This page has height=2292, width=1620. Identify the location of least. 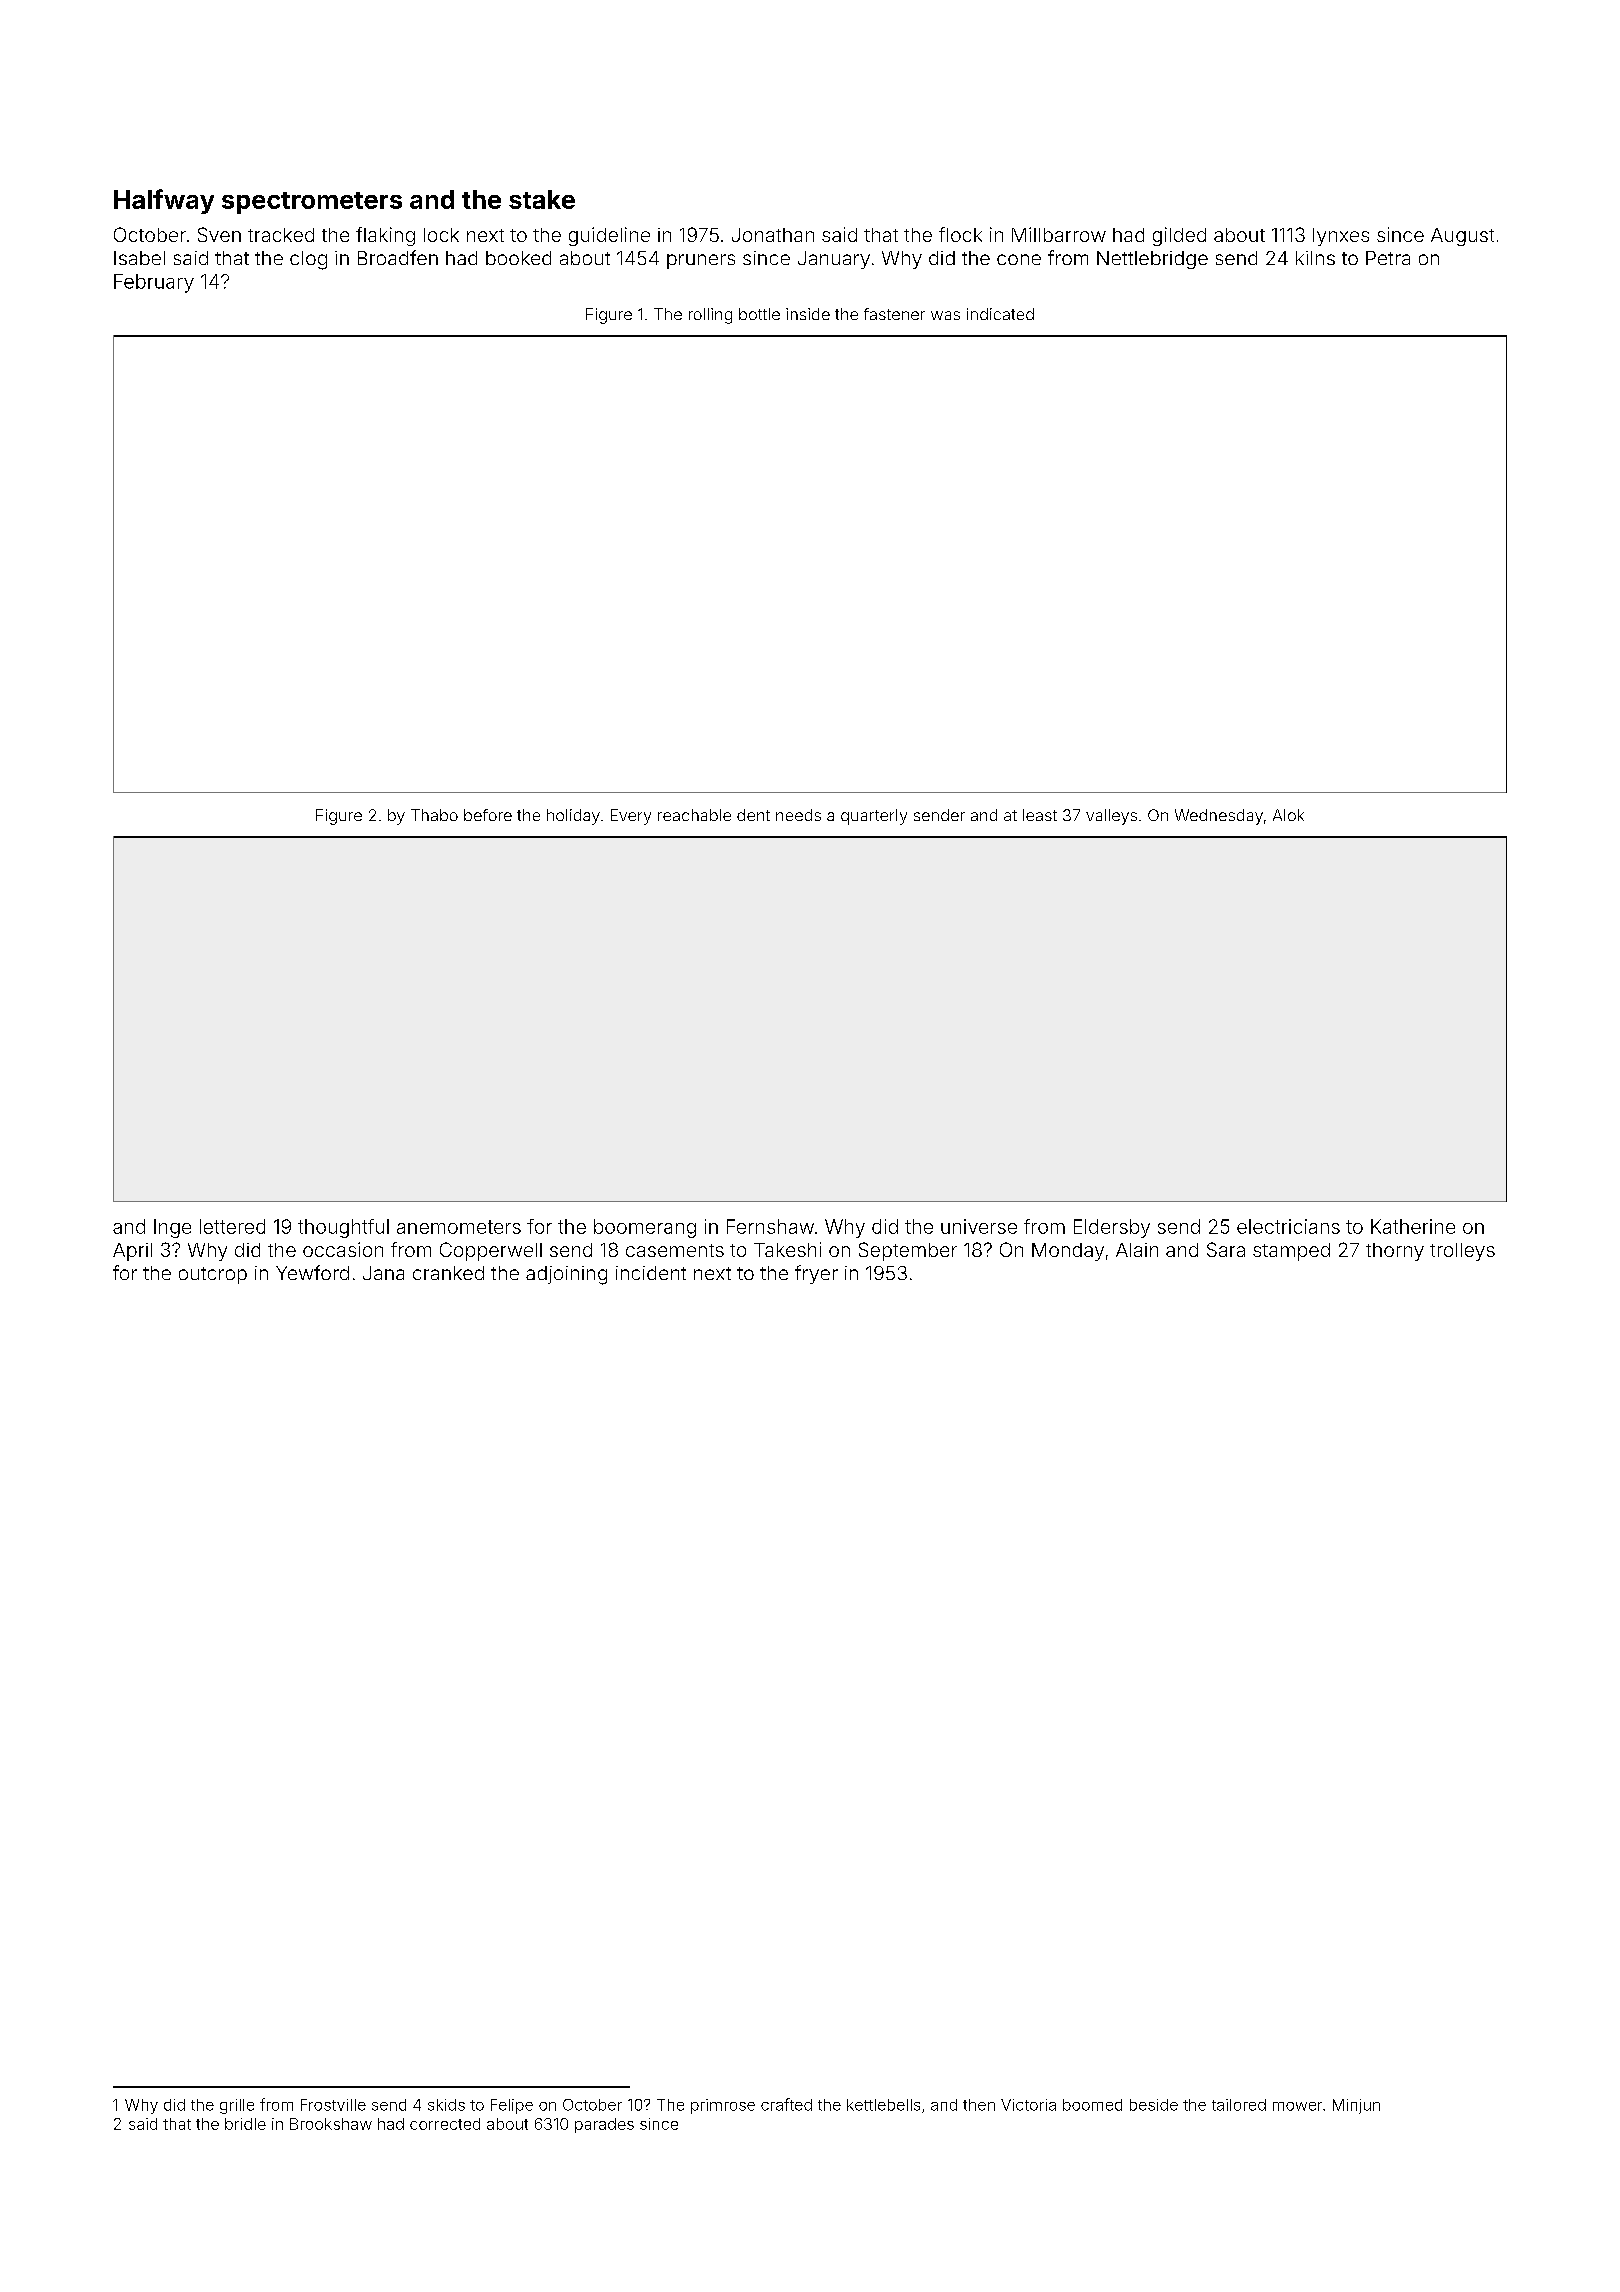
(1040, 815).
